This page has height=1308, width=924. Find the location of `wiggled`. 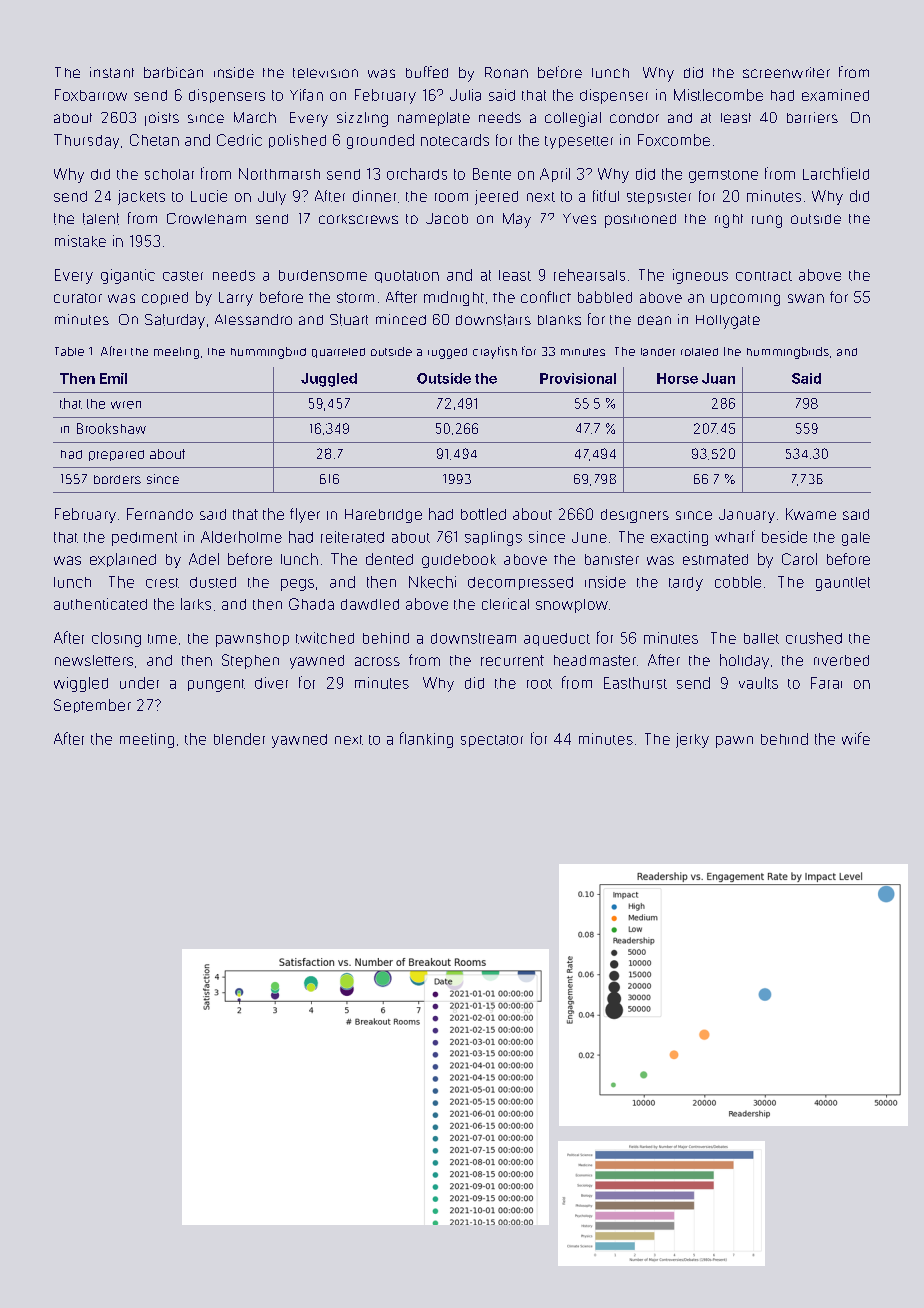

wiggled is located at coordinates (81, 684).
